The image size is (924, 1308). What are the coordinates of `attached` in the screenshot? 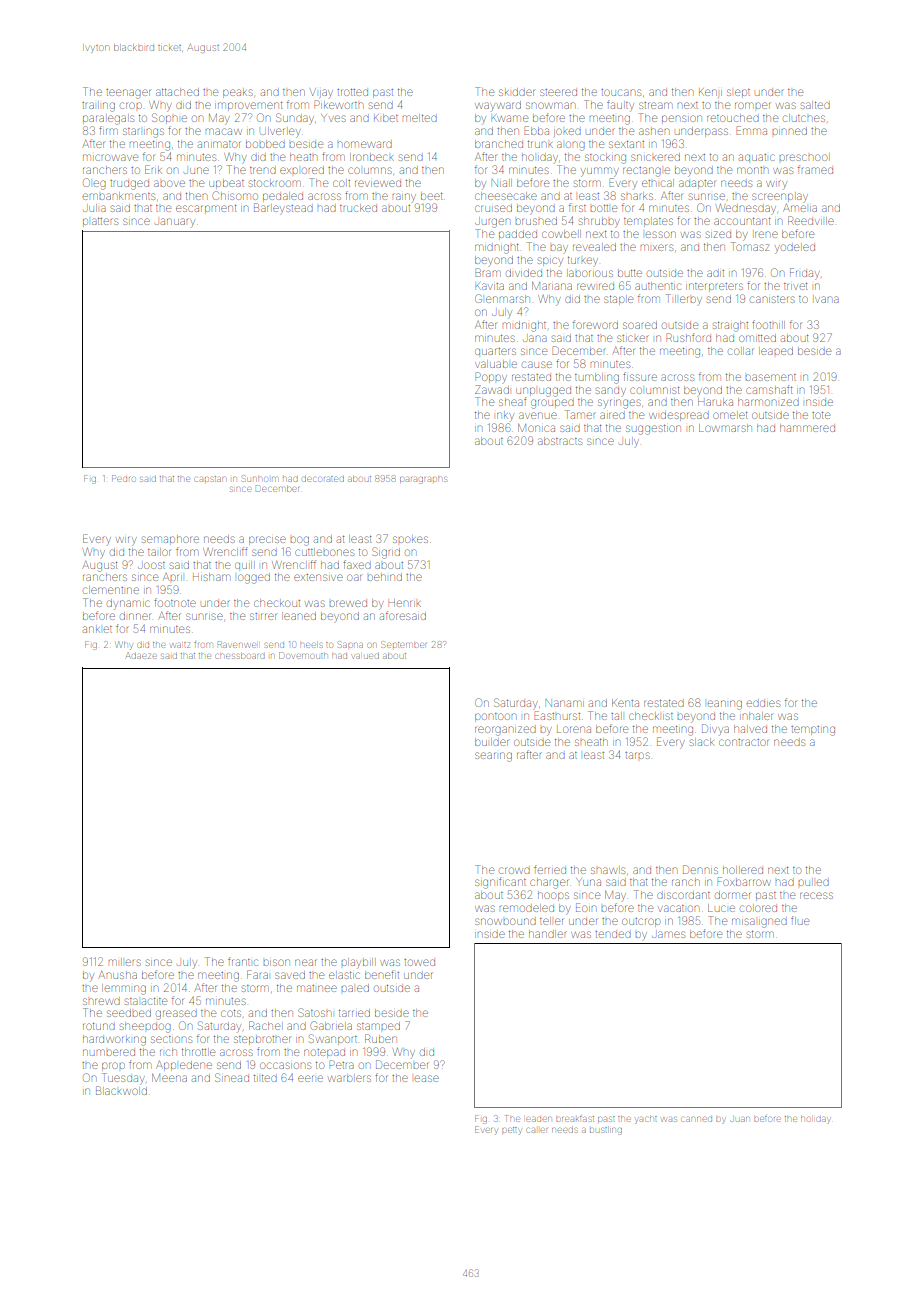 It's located at (177, 92).
